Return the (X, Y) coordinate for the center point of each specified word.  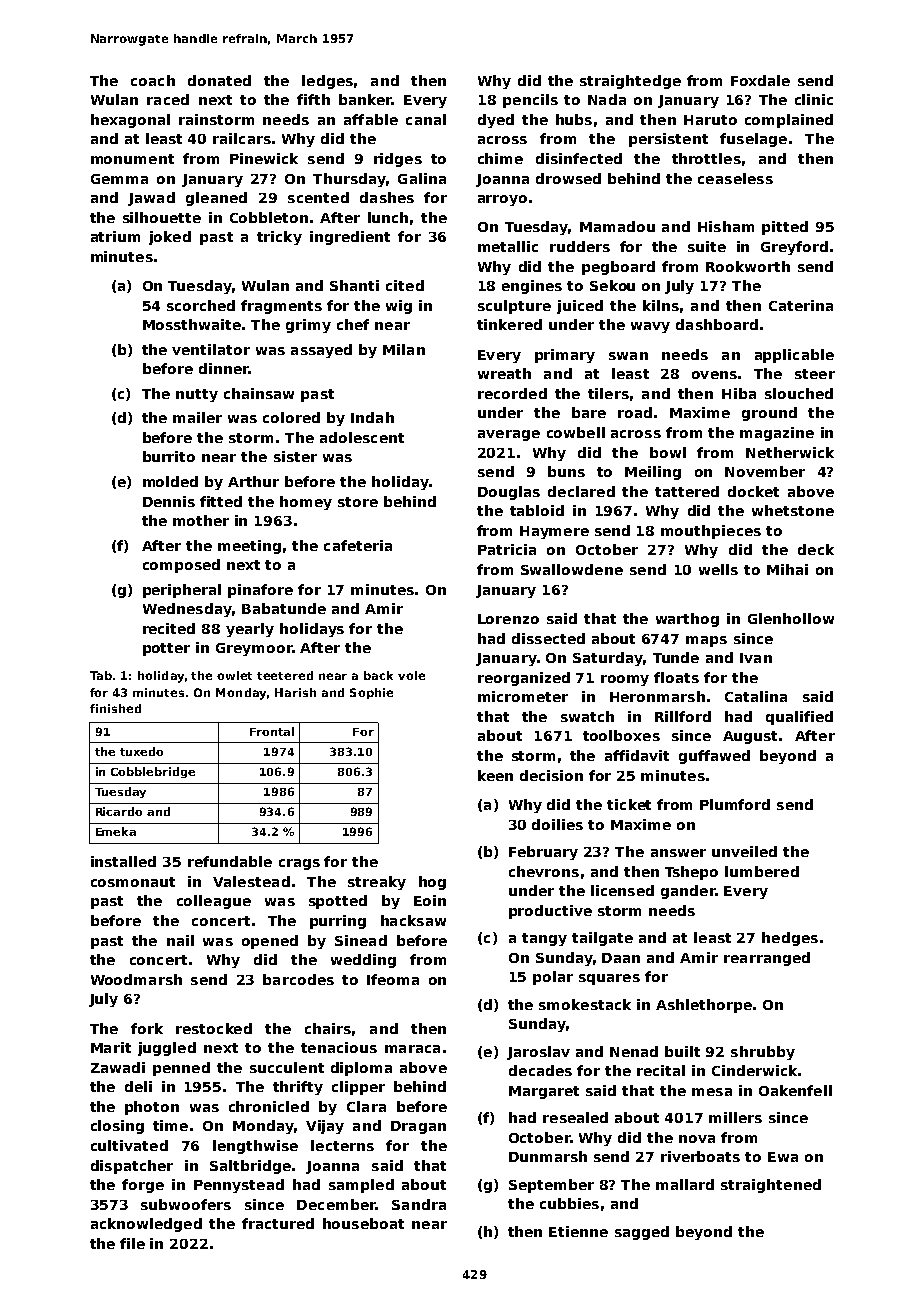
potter (166, 649)
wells (718, 569)
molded (170, 481)
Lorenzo (508, 619)
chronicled (269, 1106)
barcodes (298, 979)
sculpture (514, 307)
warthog (687, 620)
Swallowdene (572, 569)
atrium (115, 236)
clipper (358, 1088)
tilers (608, 393)
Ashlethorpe (704, 1006)
